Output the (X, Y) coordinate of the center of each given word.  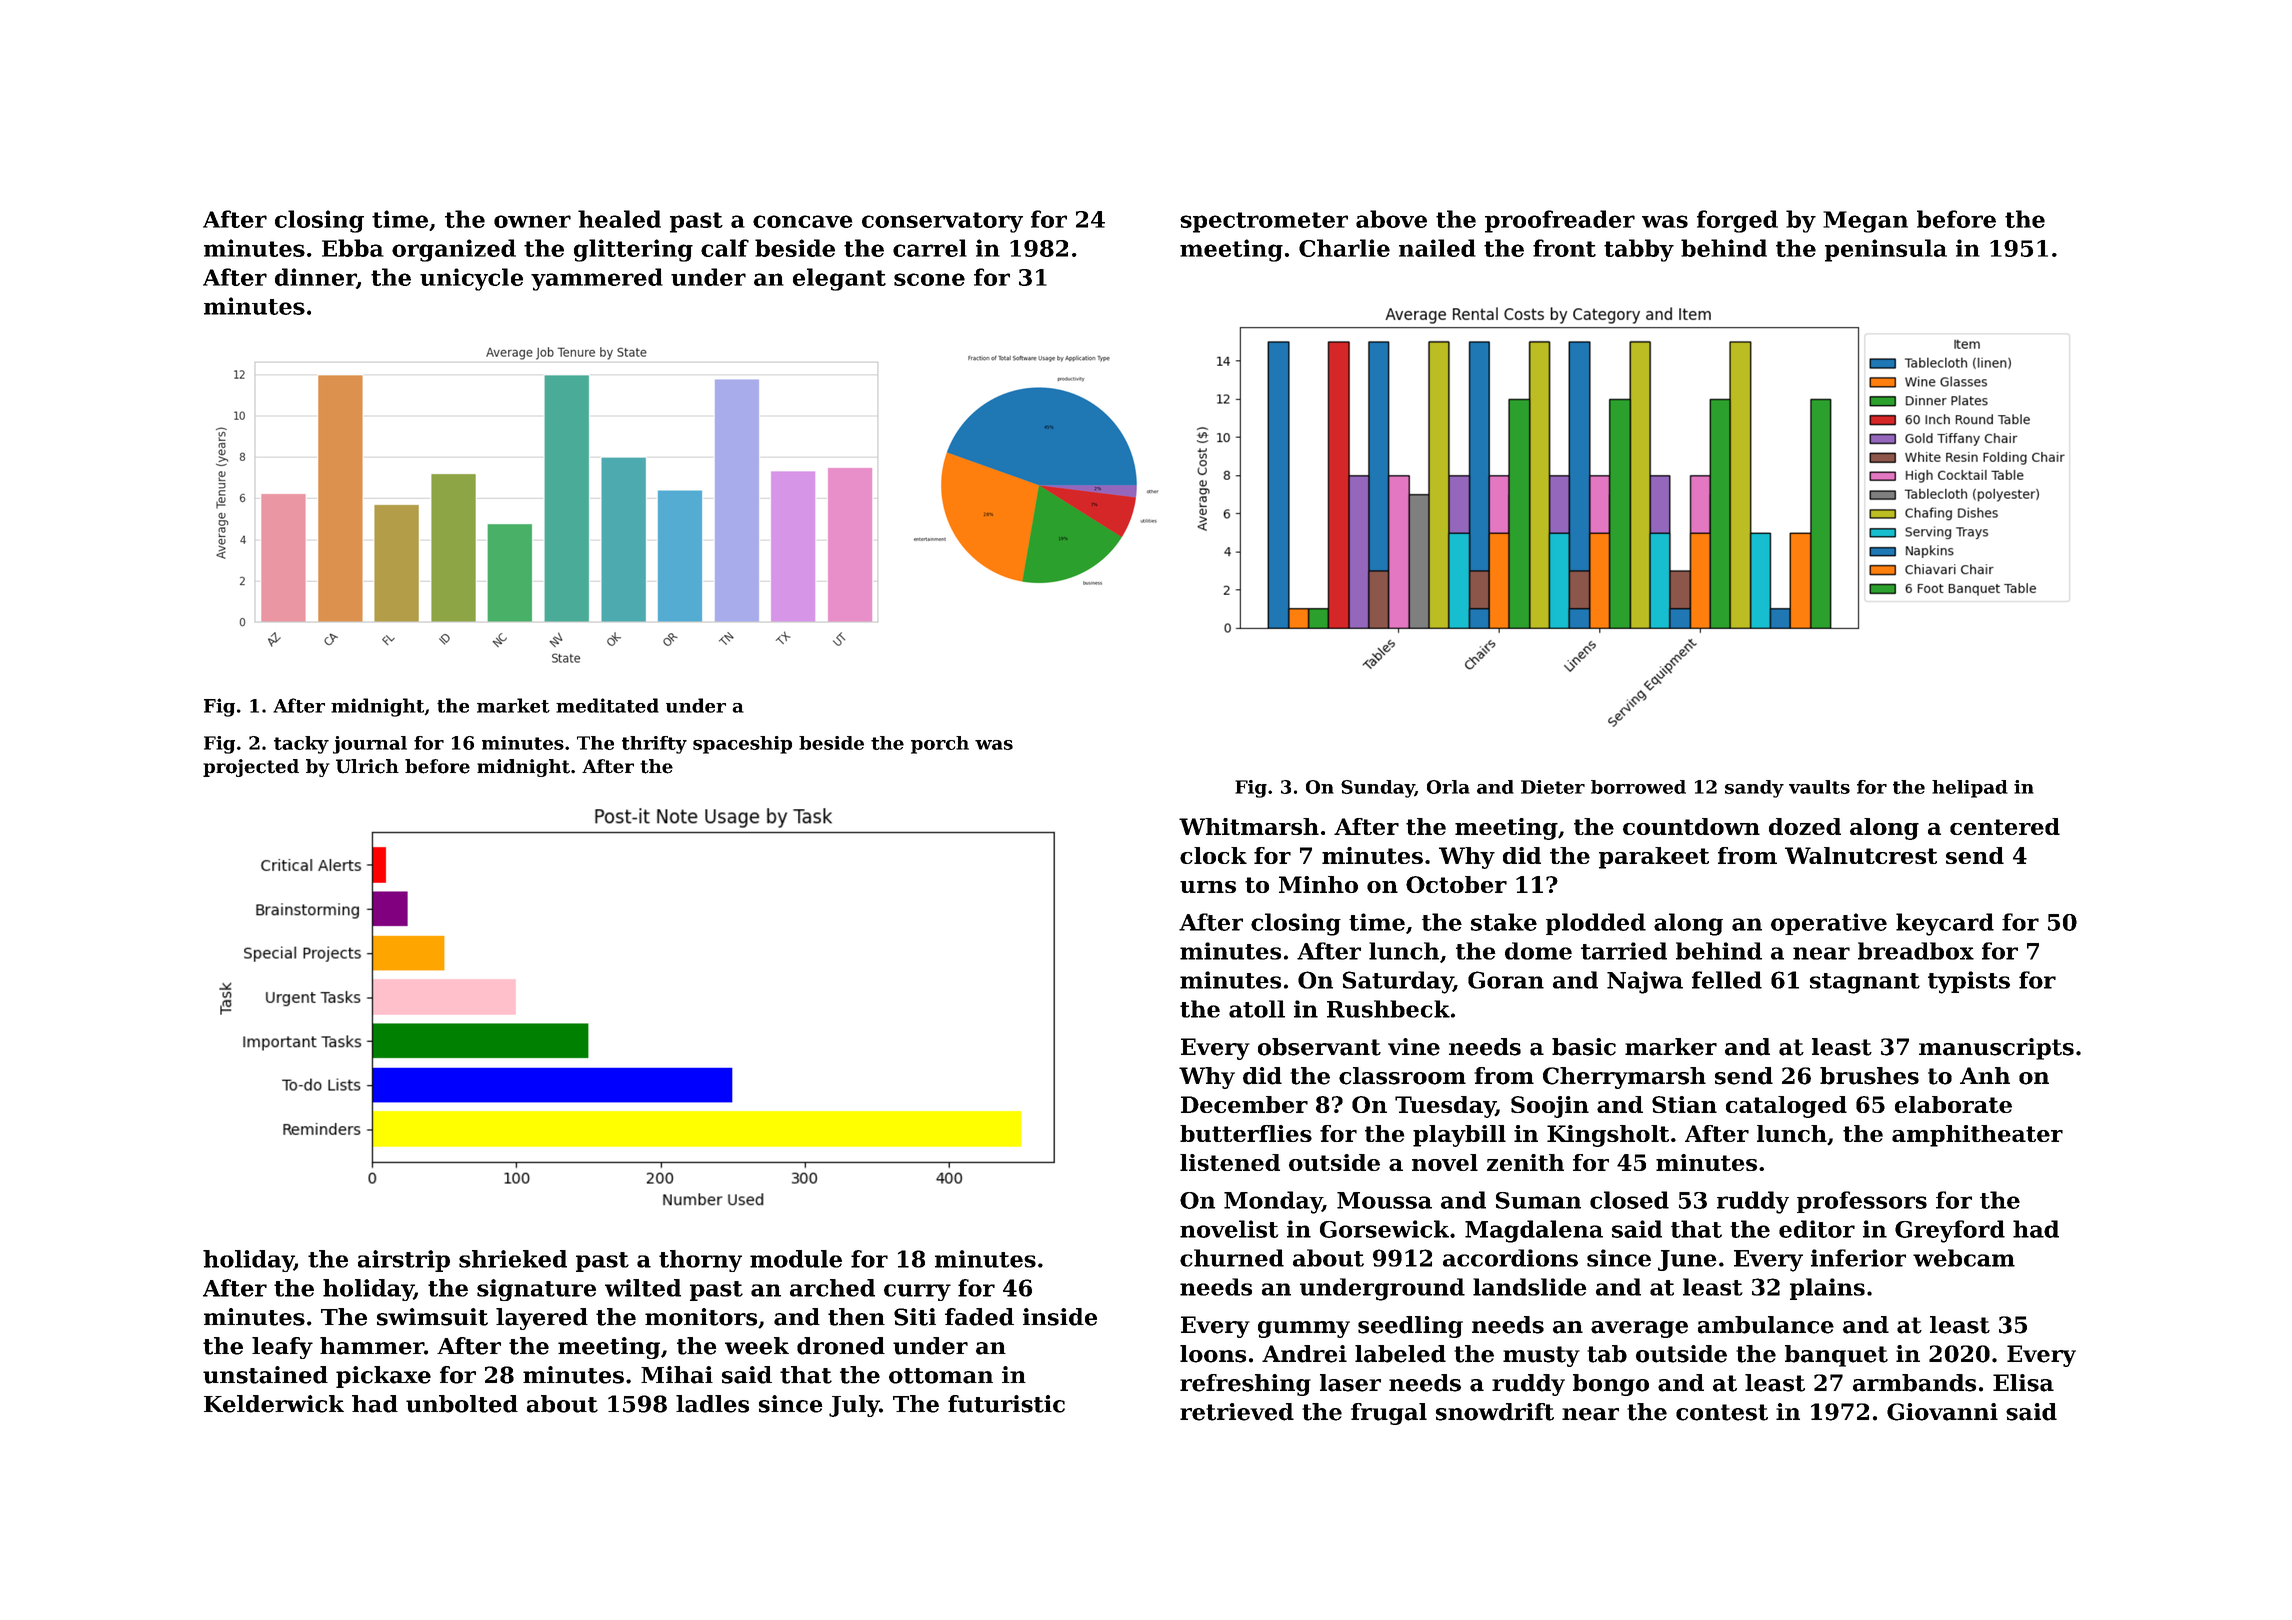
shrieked (513, 1259)
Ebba (353, 248)
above (1391, 219)
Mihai (677, 1375)
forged (1737, 221)
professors (1862, 1202)
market (513, 705)
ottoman (941, 1376)
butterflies (1246, 1133)
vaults (1819, 787)
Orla (1448, 787)
